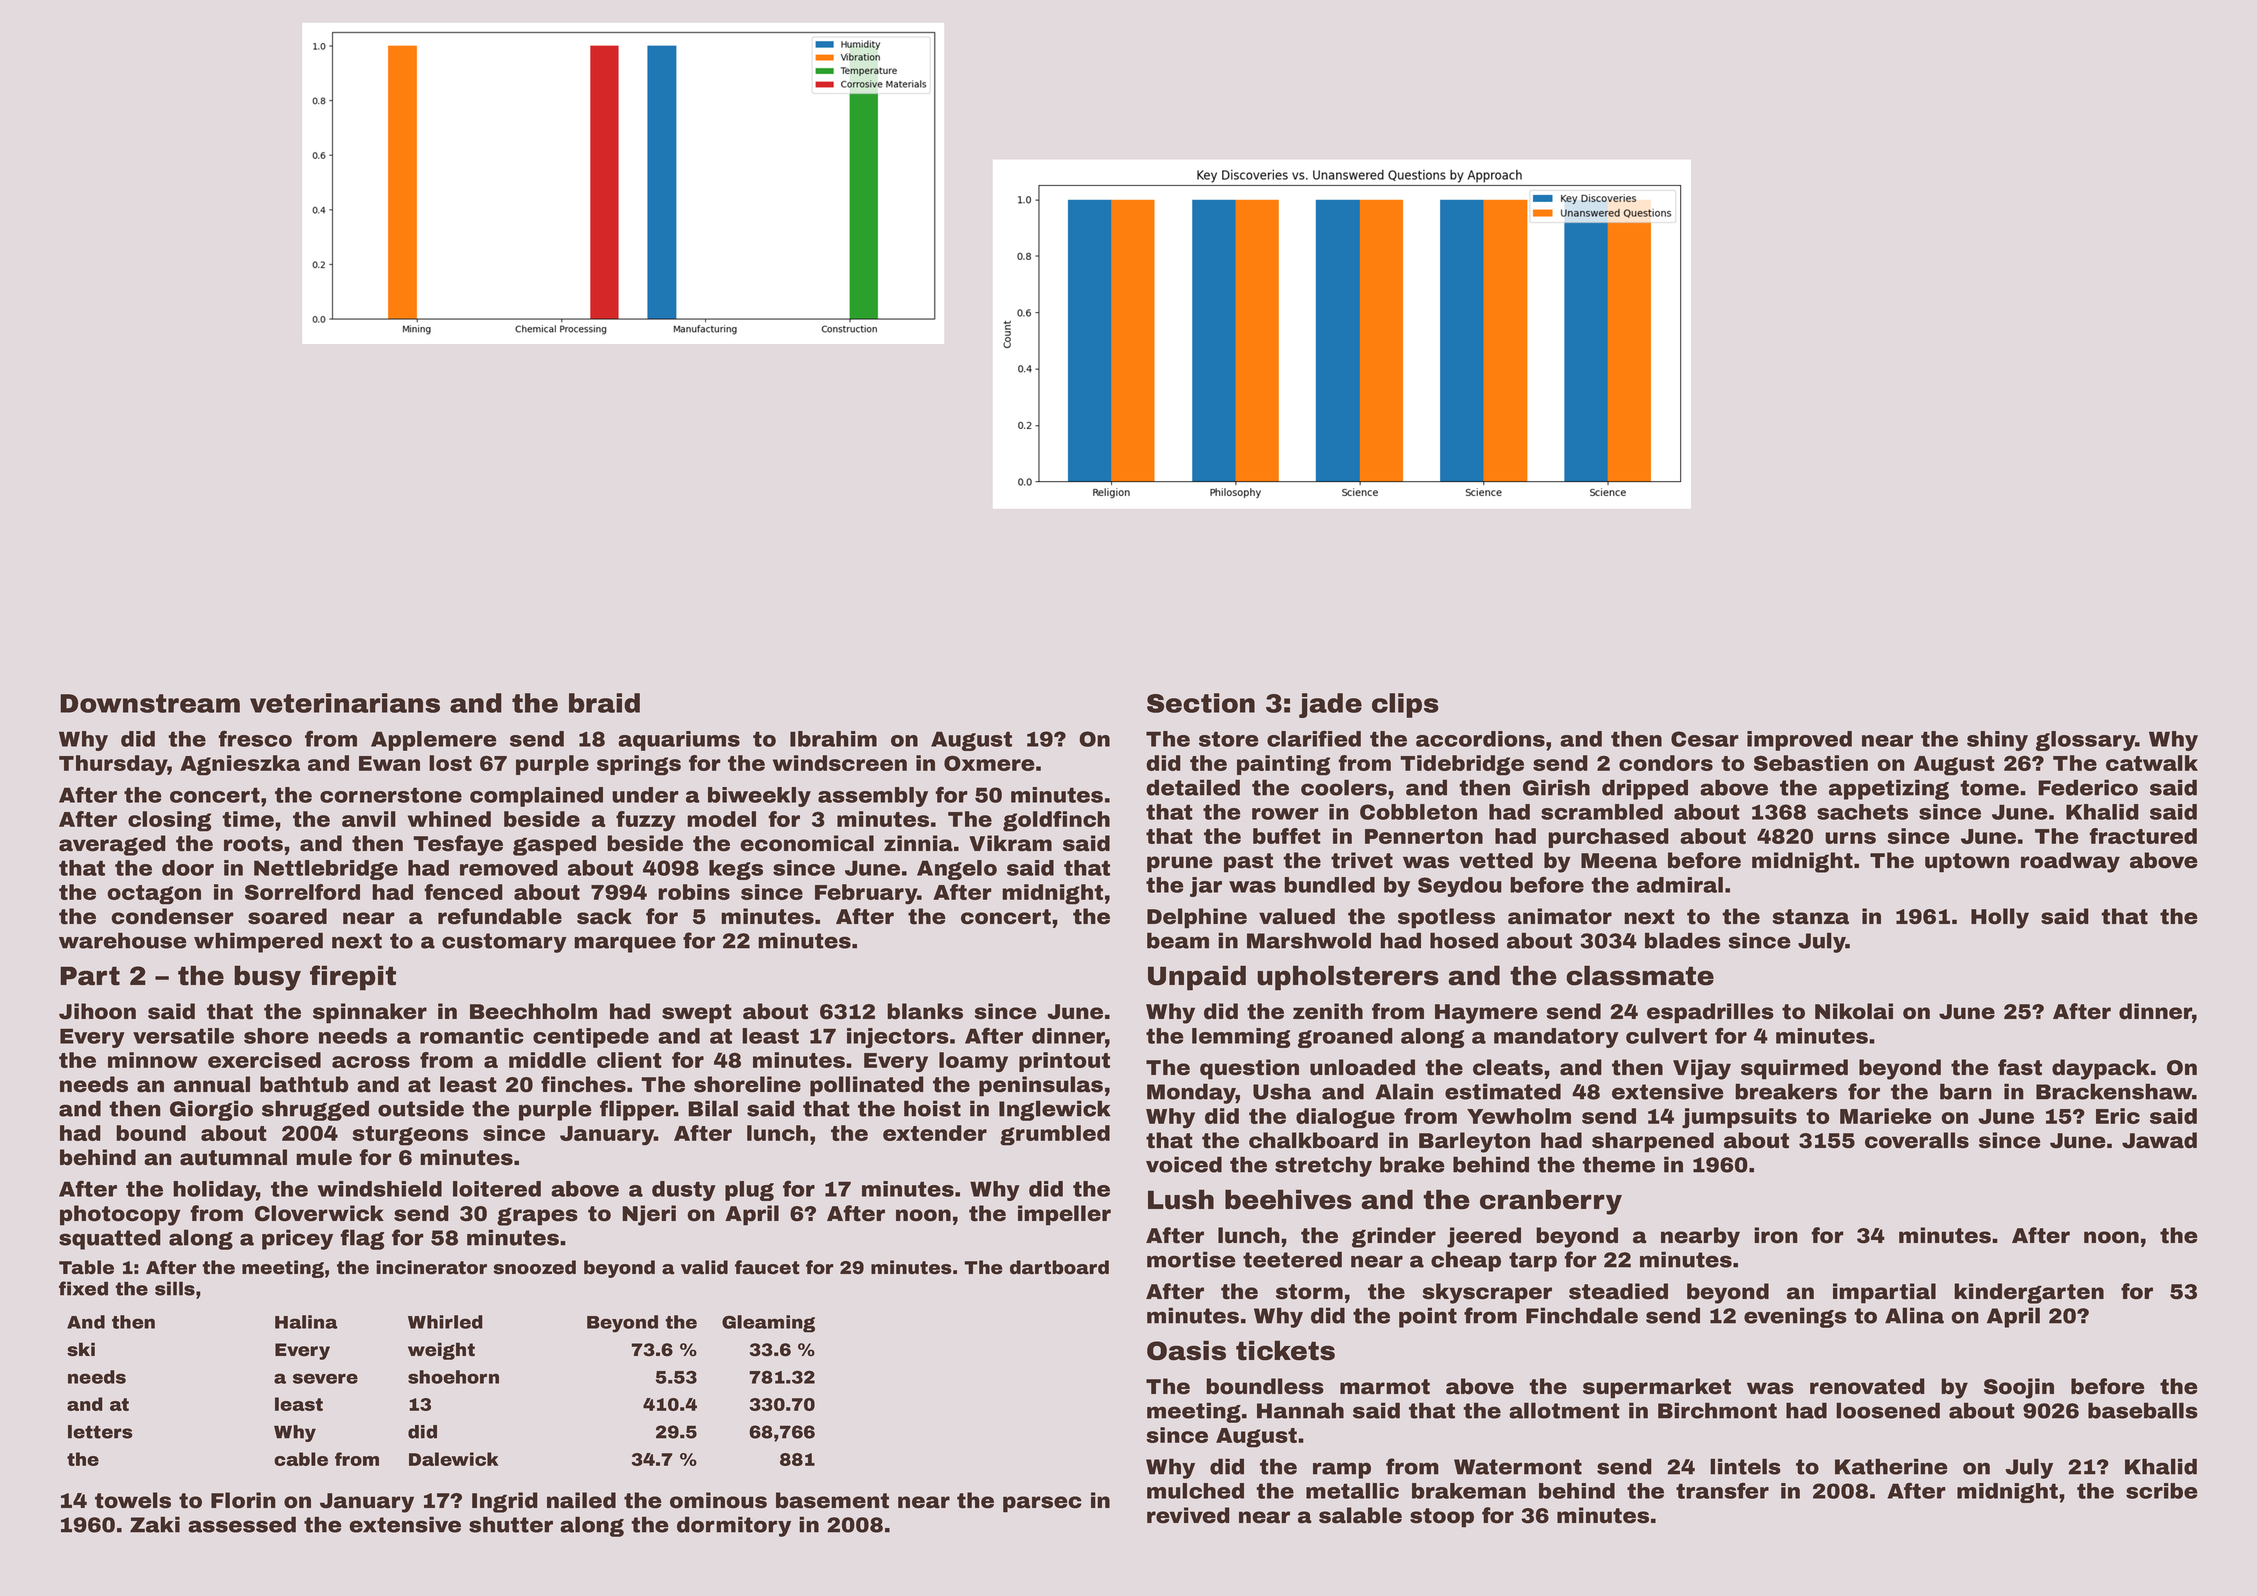 Image resolution: width=2257 pixels, height=1596 pixels. I want to click on assessed, so click(242, 1524).
